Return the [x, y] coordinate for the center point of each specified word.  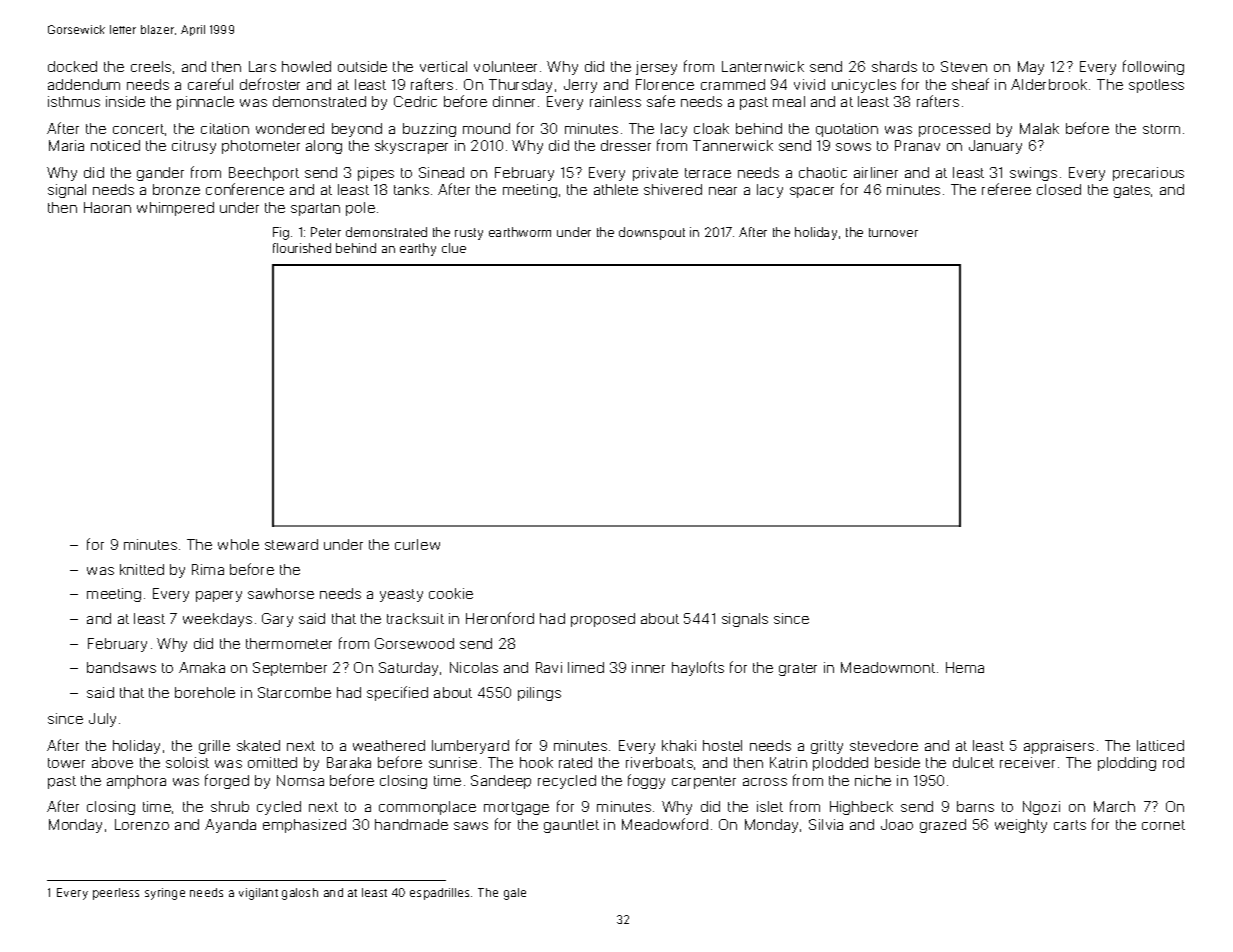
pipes [376, 174]
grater [798, 669]
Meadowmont [888, 667]
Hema [965, 667]
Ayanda [230, 826]
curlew [417, 544]
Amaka [202, 667]
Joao [897, 824]
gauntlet [571, 826]
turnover [893, 232]
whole [238, 544]
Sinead [441, 172]
